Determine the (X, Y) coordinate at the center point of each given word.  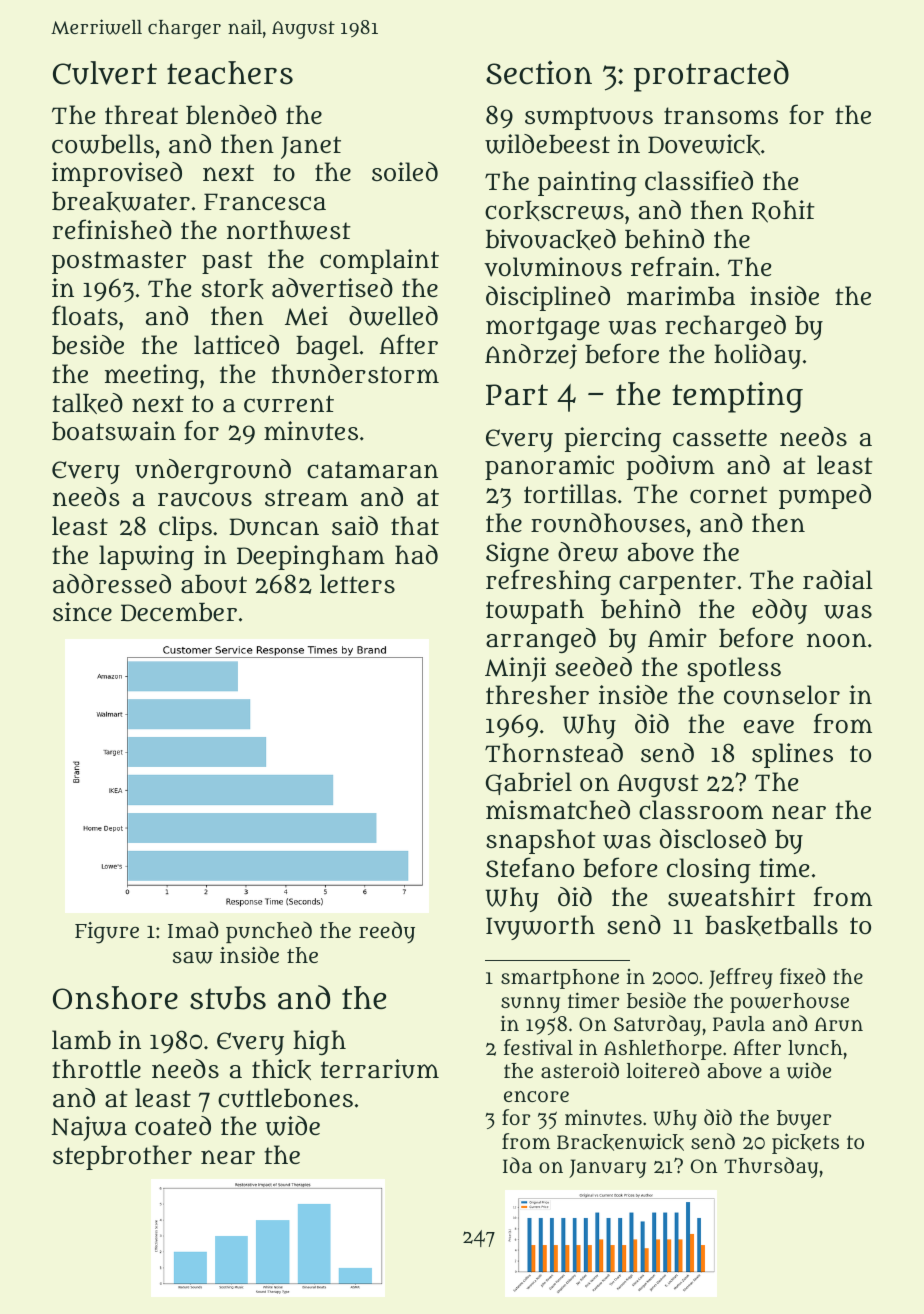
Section (539, 73)
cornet (729, 494)
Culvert (105, 73)
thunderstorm (355, 374)
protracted (711, 76)
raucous (205, 499)
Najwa (89, 1128)
